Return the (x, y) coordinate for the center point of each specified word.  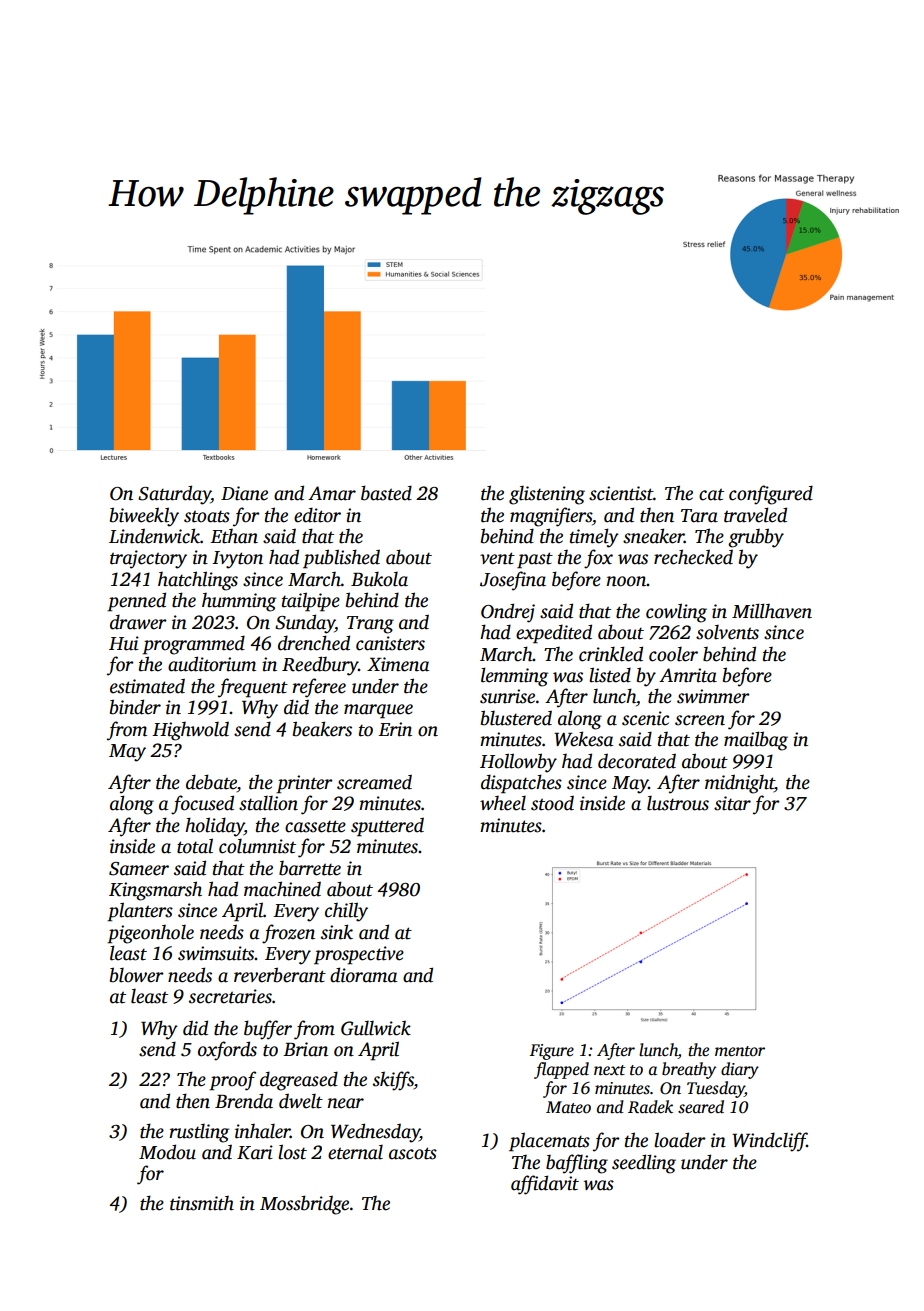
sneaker (653, 536)
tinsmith (202, 1203)
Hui (124, 643)
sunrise (507, 696)
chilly (346, 912)
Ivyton (237, 560)
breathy (689, 1070)
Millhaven (772, 611)
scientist (621, 493)
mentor (740, 1051)
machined (282, 889)
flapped (561, 1070)
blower (137, 975)
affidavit (545, 1185)
